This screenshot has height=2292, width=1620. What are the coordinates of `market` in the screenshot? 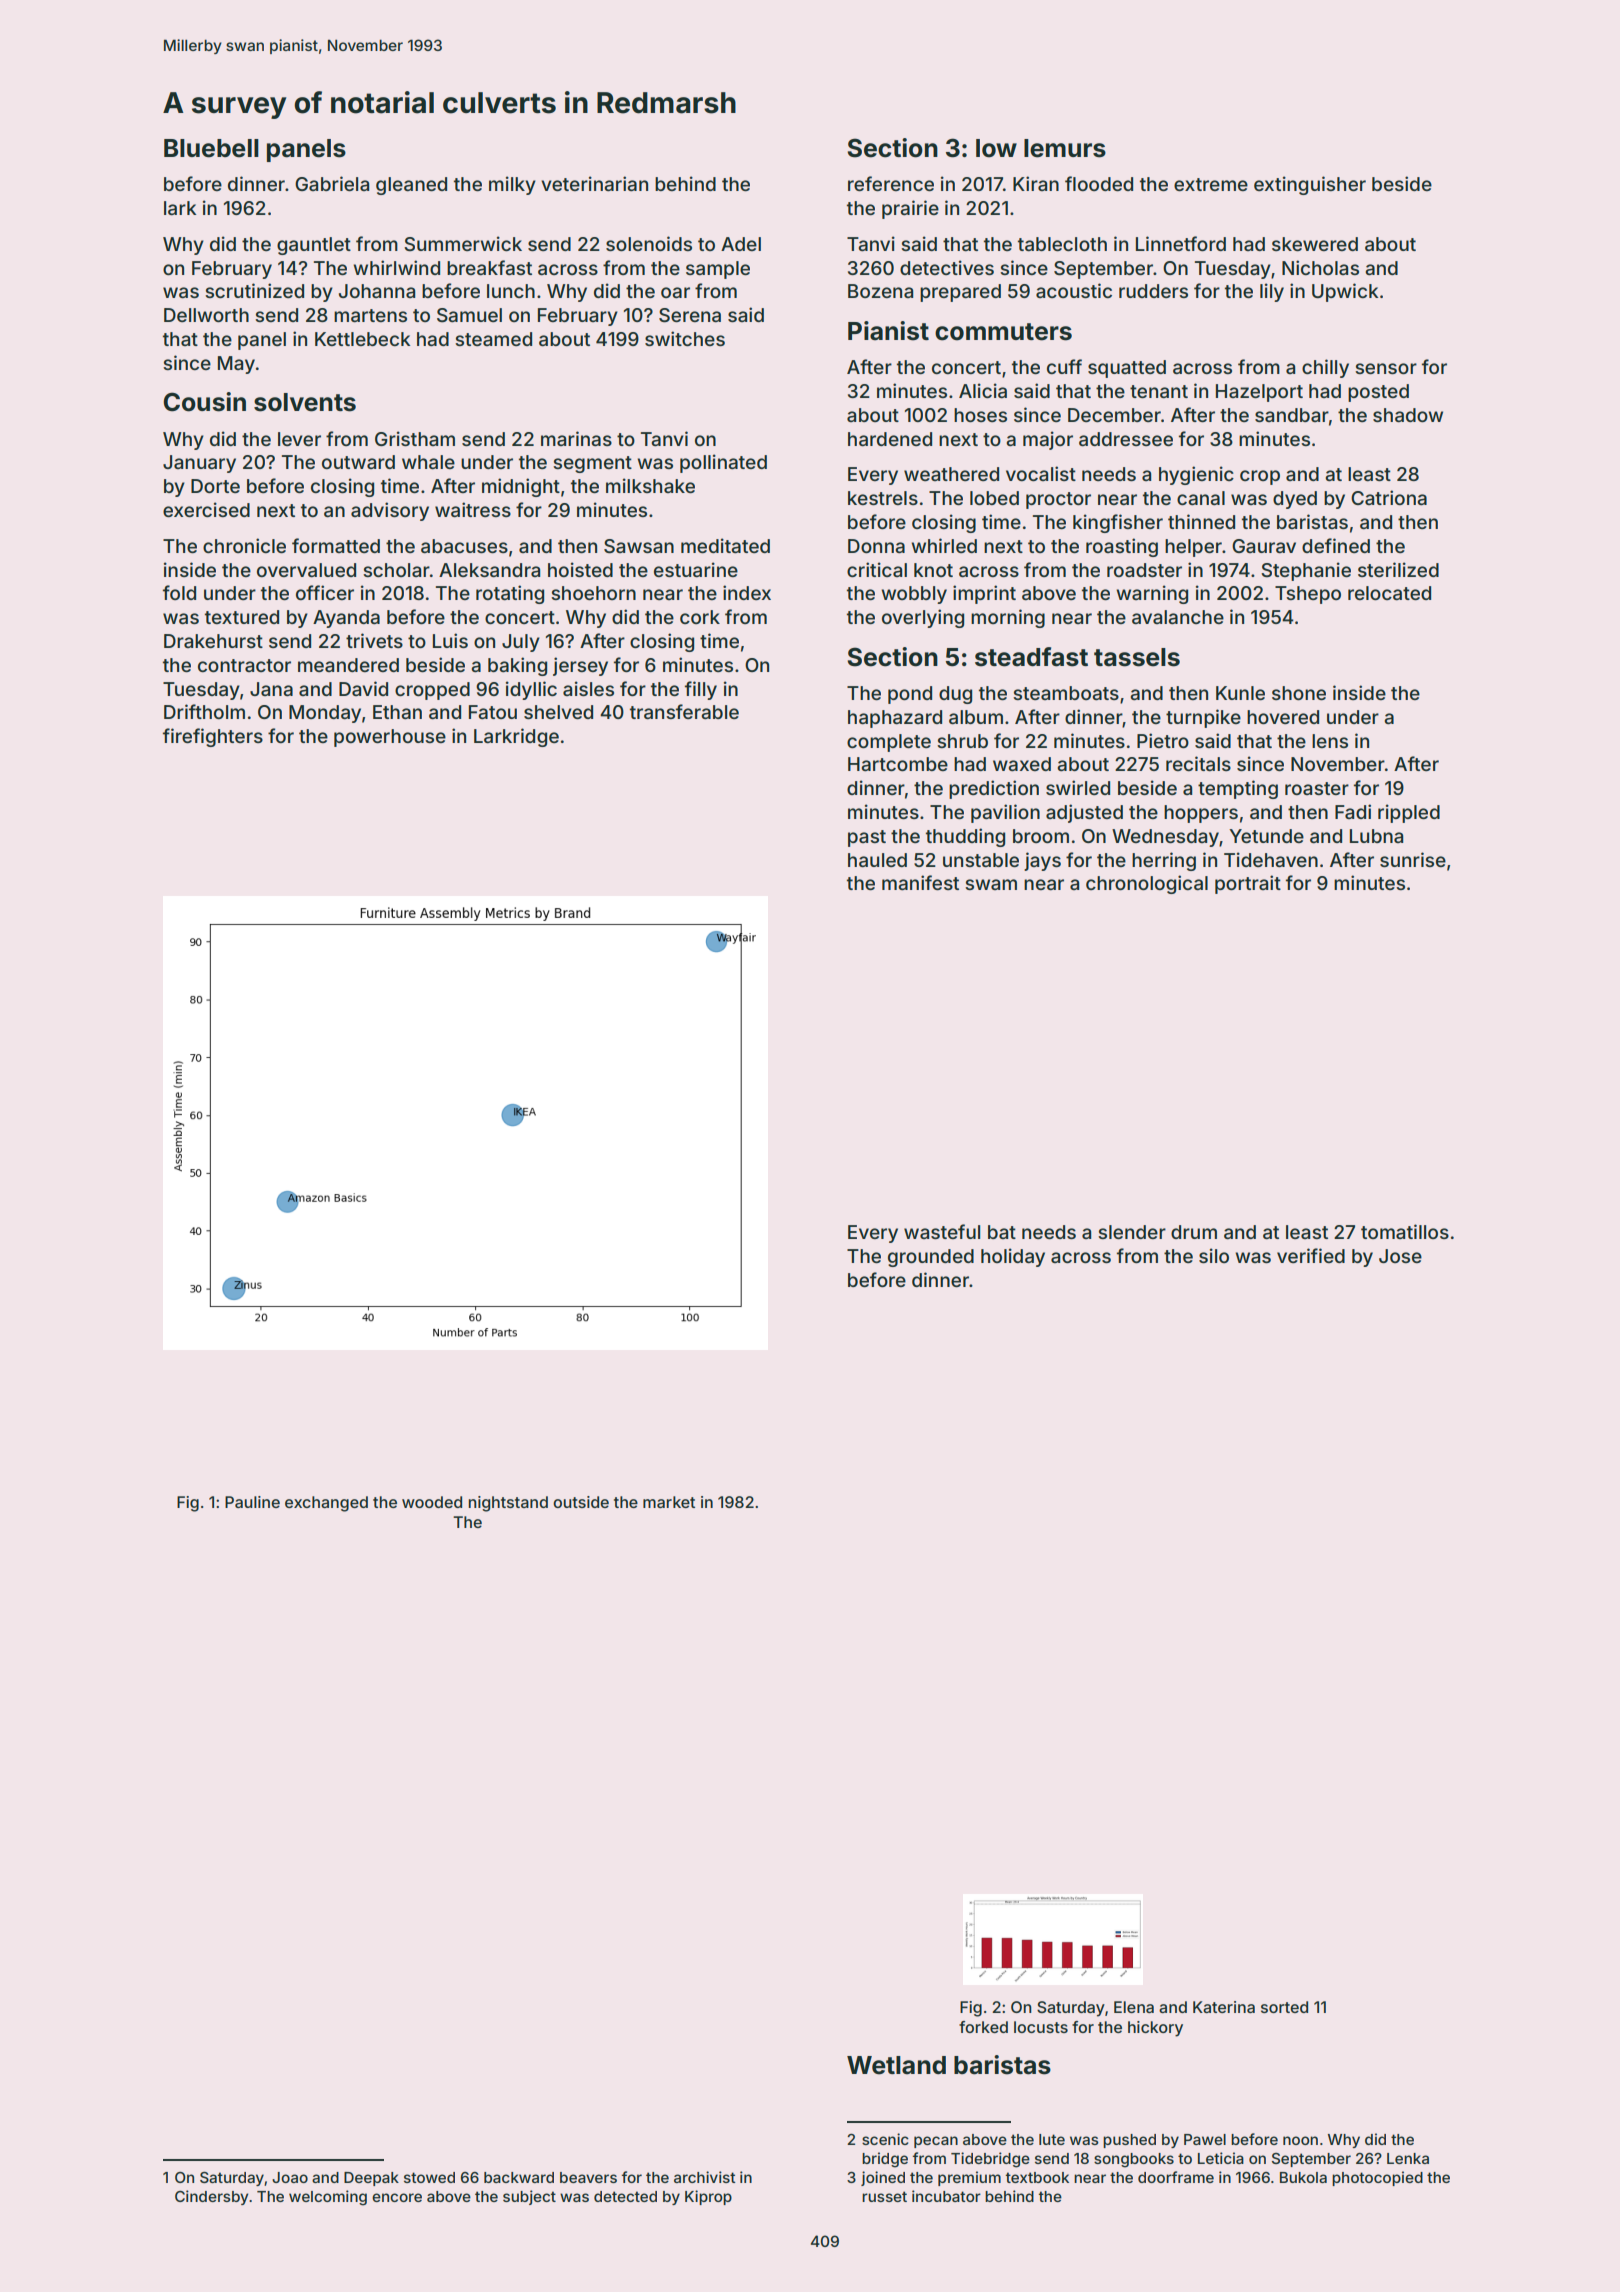 It's located at (669, 1502).
